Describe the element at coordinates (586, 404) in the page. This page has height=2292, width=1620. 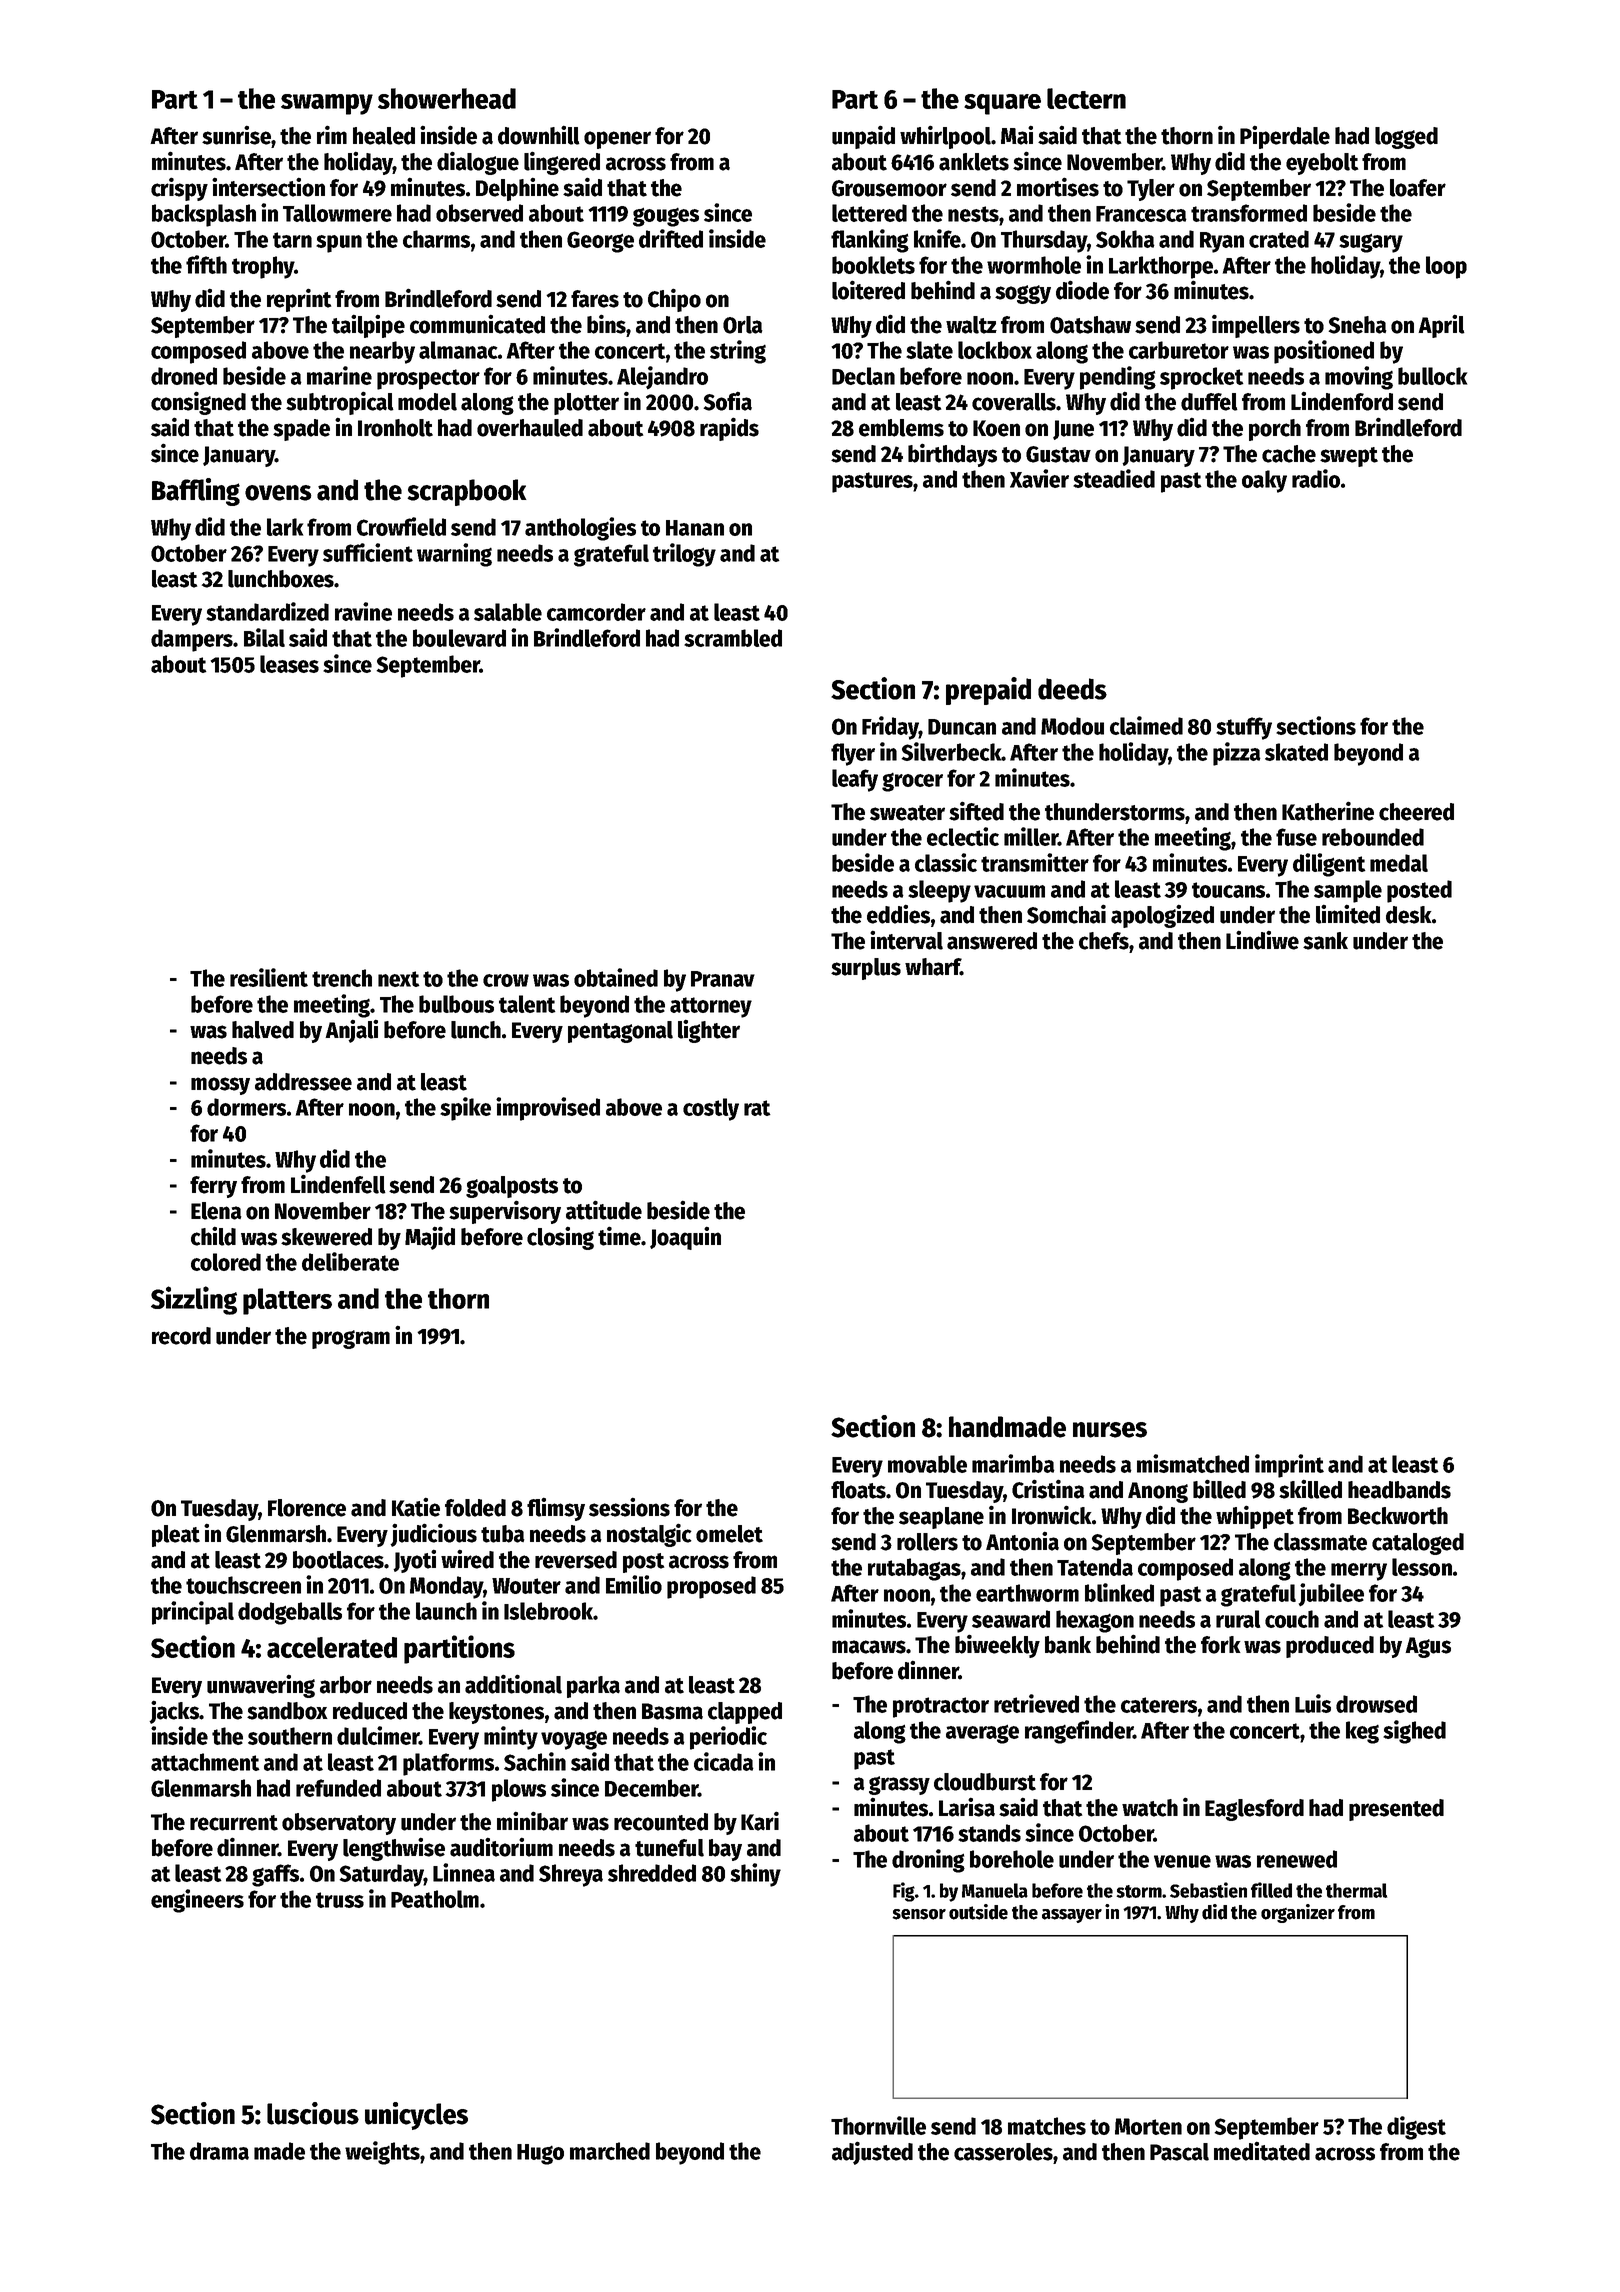
I see `plotter` at that location.
